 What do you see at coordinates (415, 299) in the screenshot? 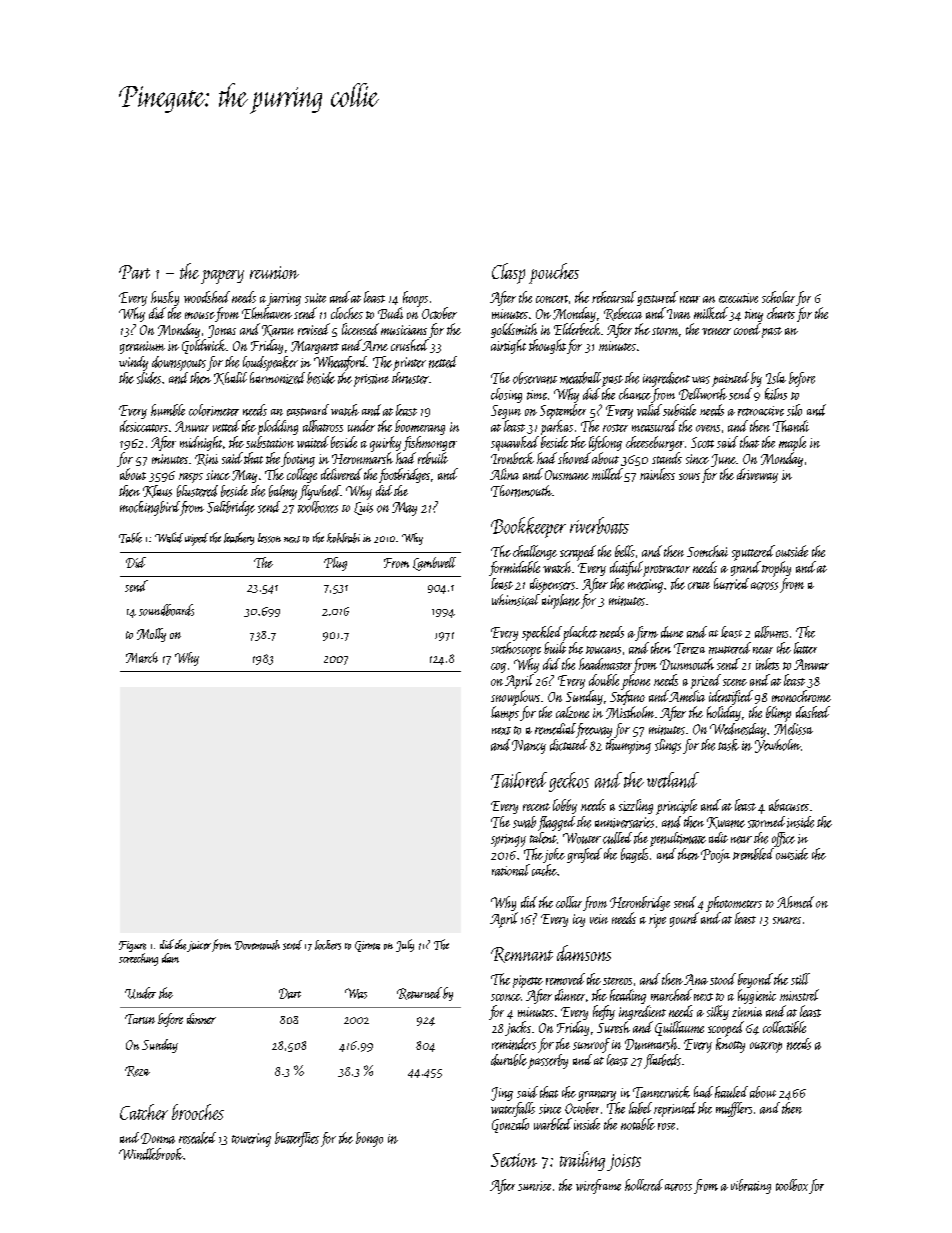
I see `hoops` at bounding box center [415, 299].
